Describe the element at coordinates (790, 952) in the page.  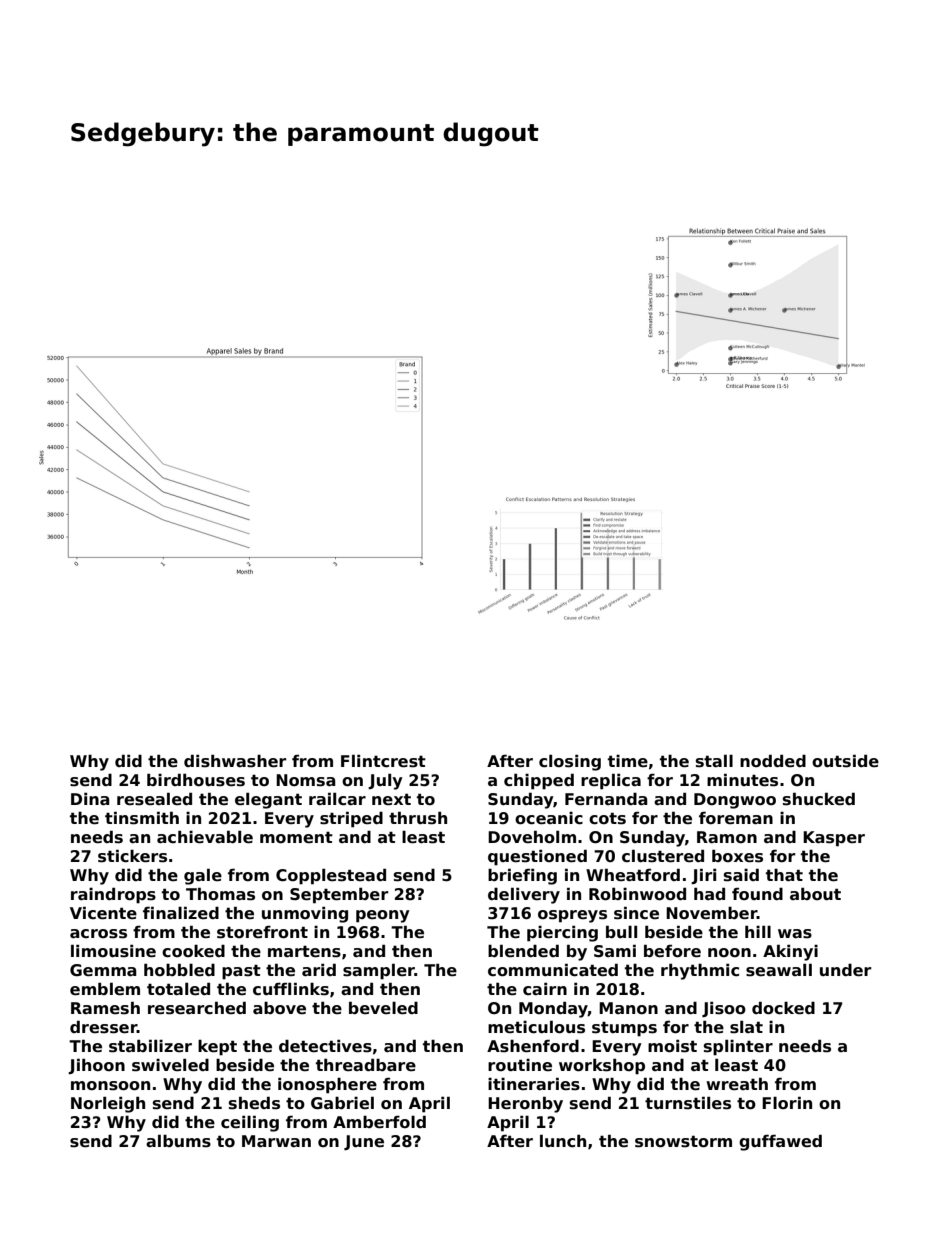
I see `Akinyi` at that location.
